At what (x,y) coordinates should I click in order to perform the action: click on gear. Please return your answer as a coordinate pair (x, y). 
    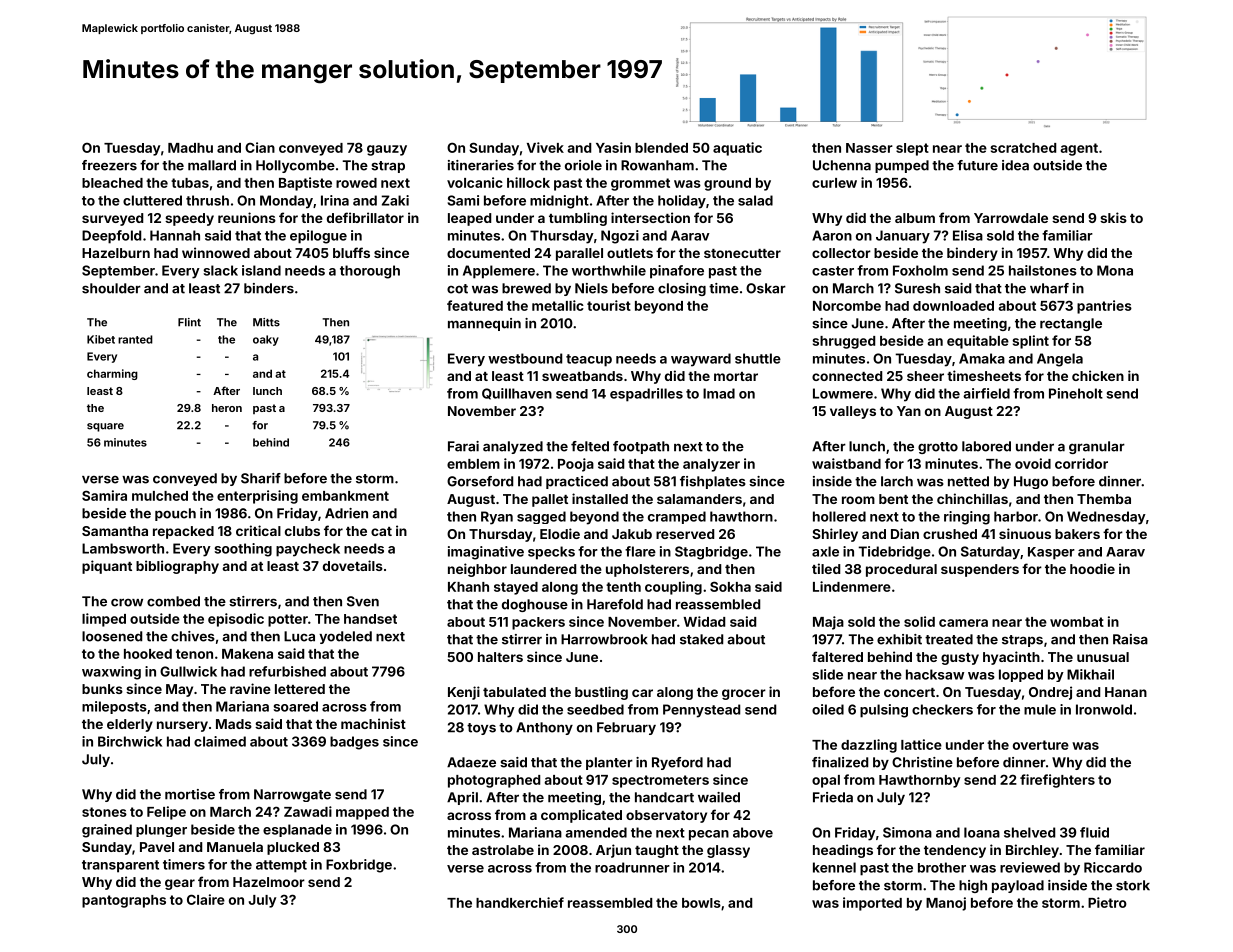
    Looking at the image, I should click on (180, 884).
